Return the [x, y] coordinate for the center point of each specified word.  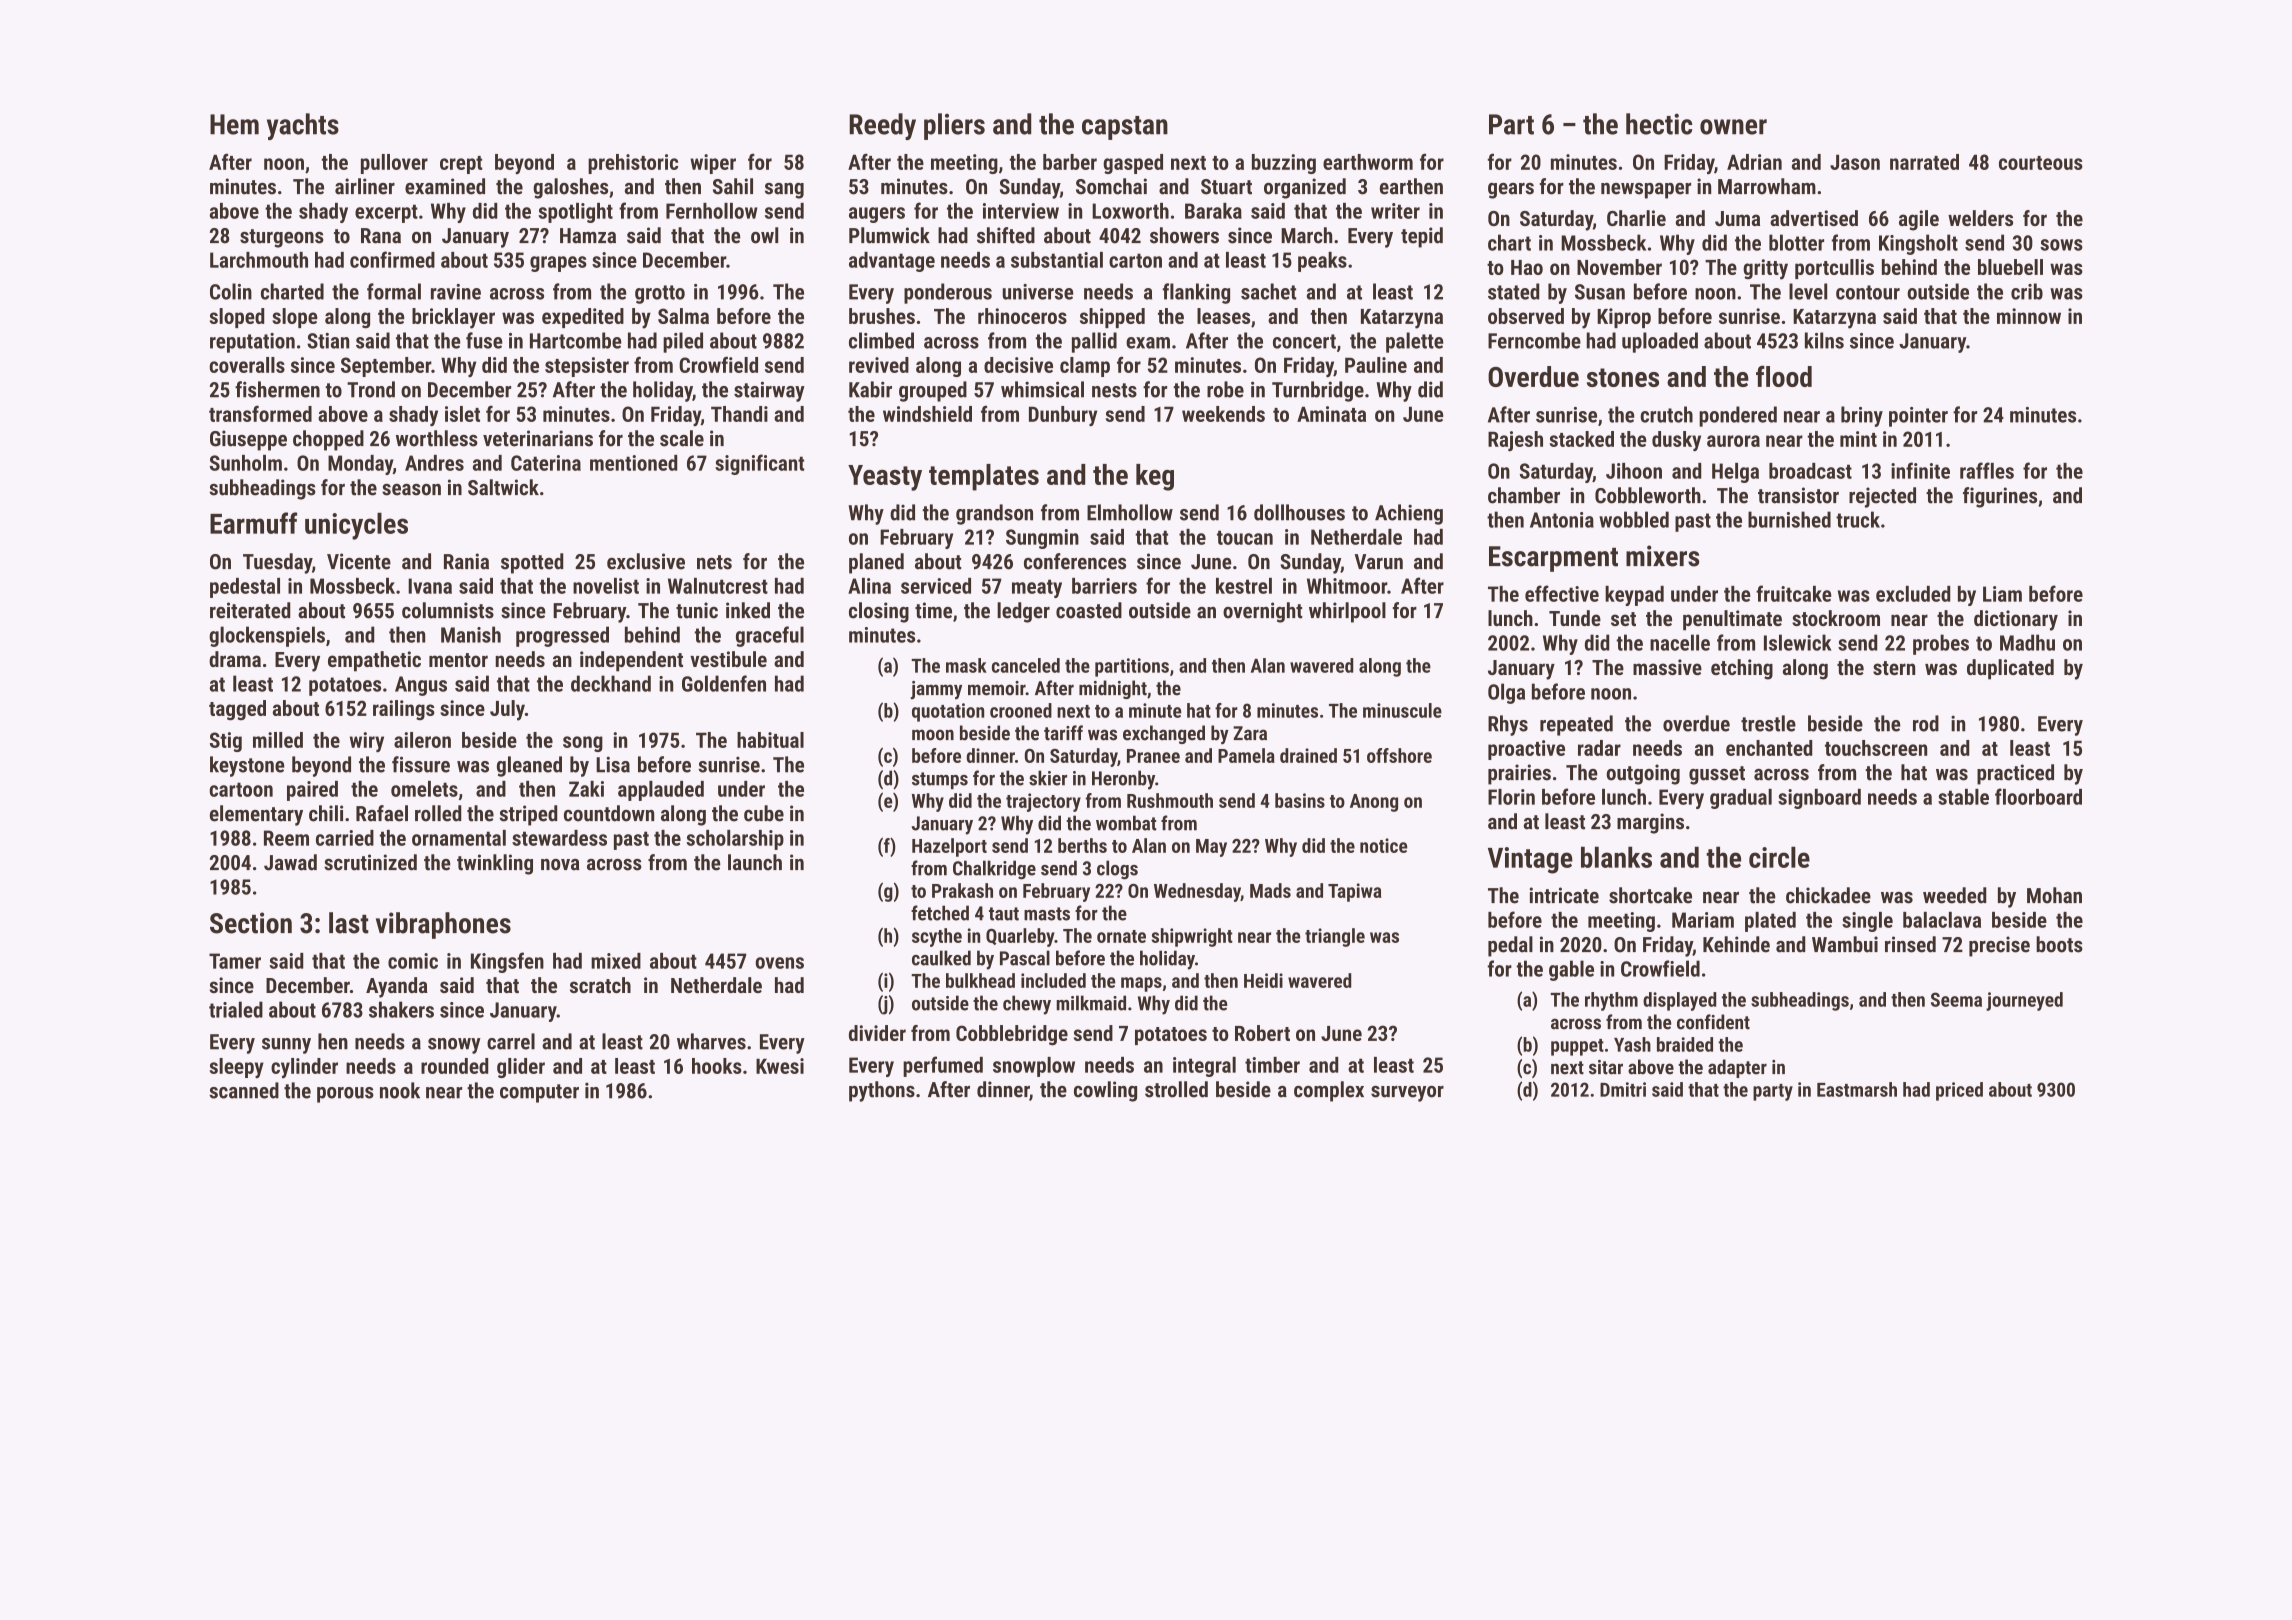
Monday [360, 465]
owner [1733, 127]
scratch [600, 985]
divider [877, 1033]
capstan [1125, 128]
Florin [1511, 797]
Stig [226, 742]
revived [879, 365]
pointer [1918, 417]
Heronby [1123, 780]
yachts [303, 126]
